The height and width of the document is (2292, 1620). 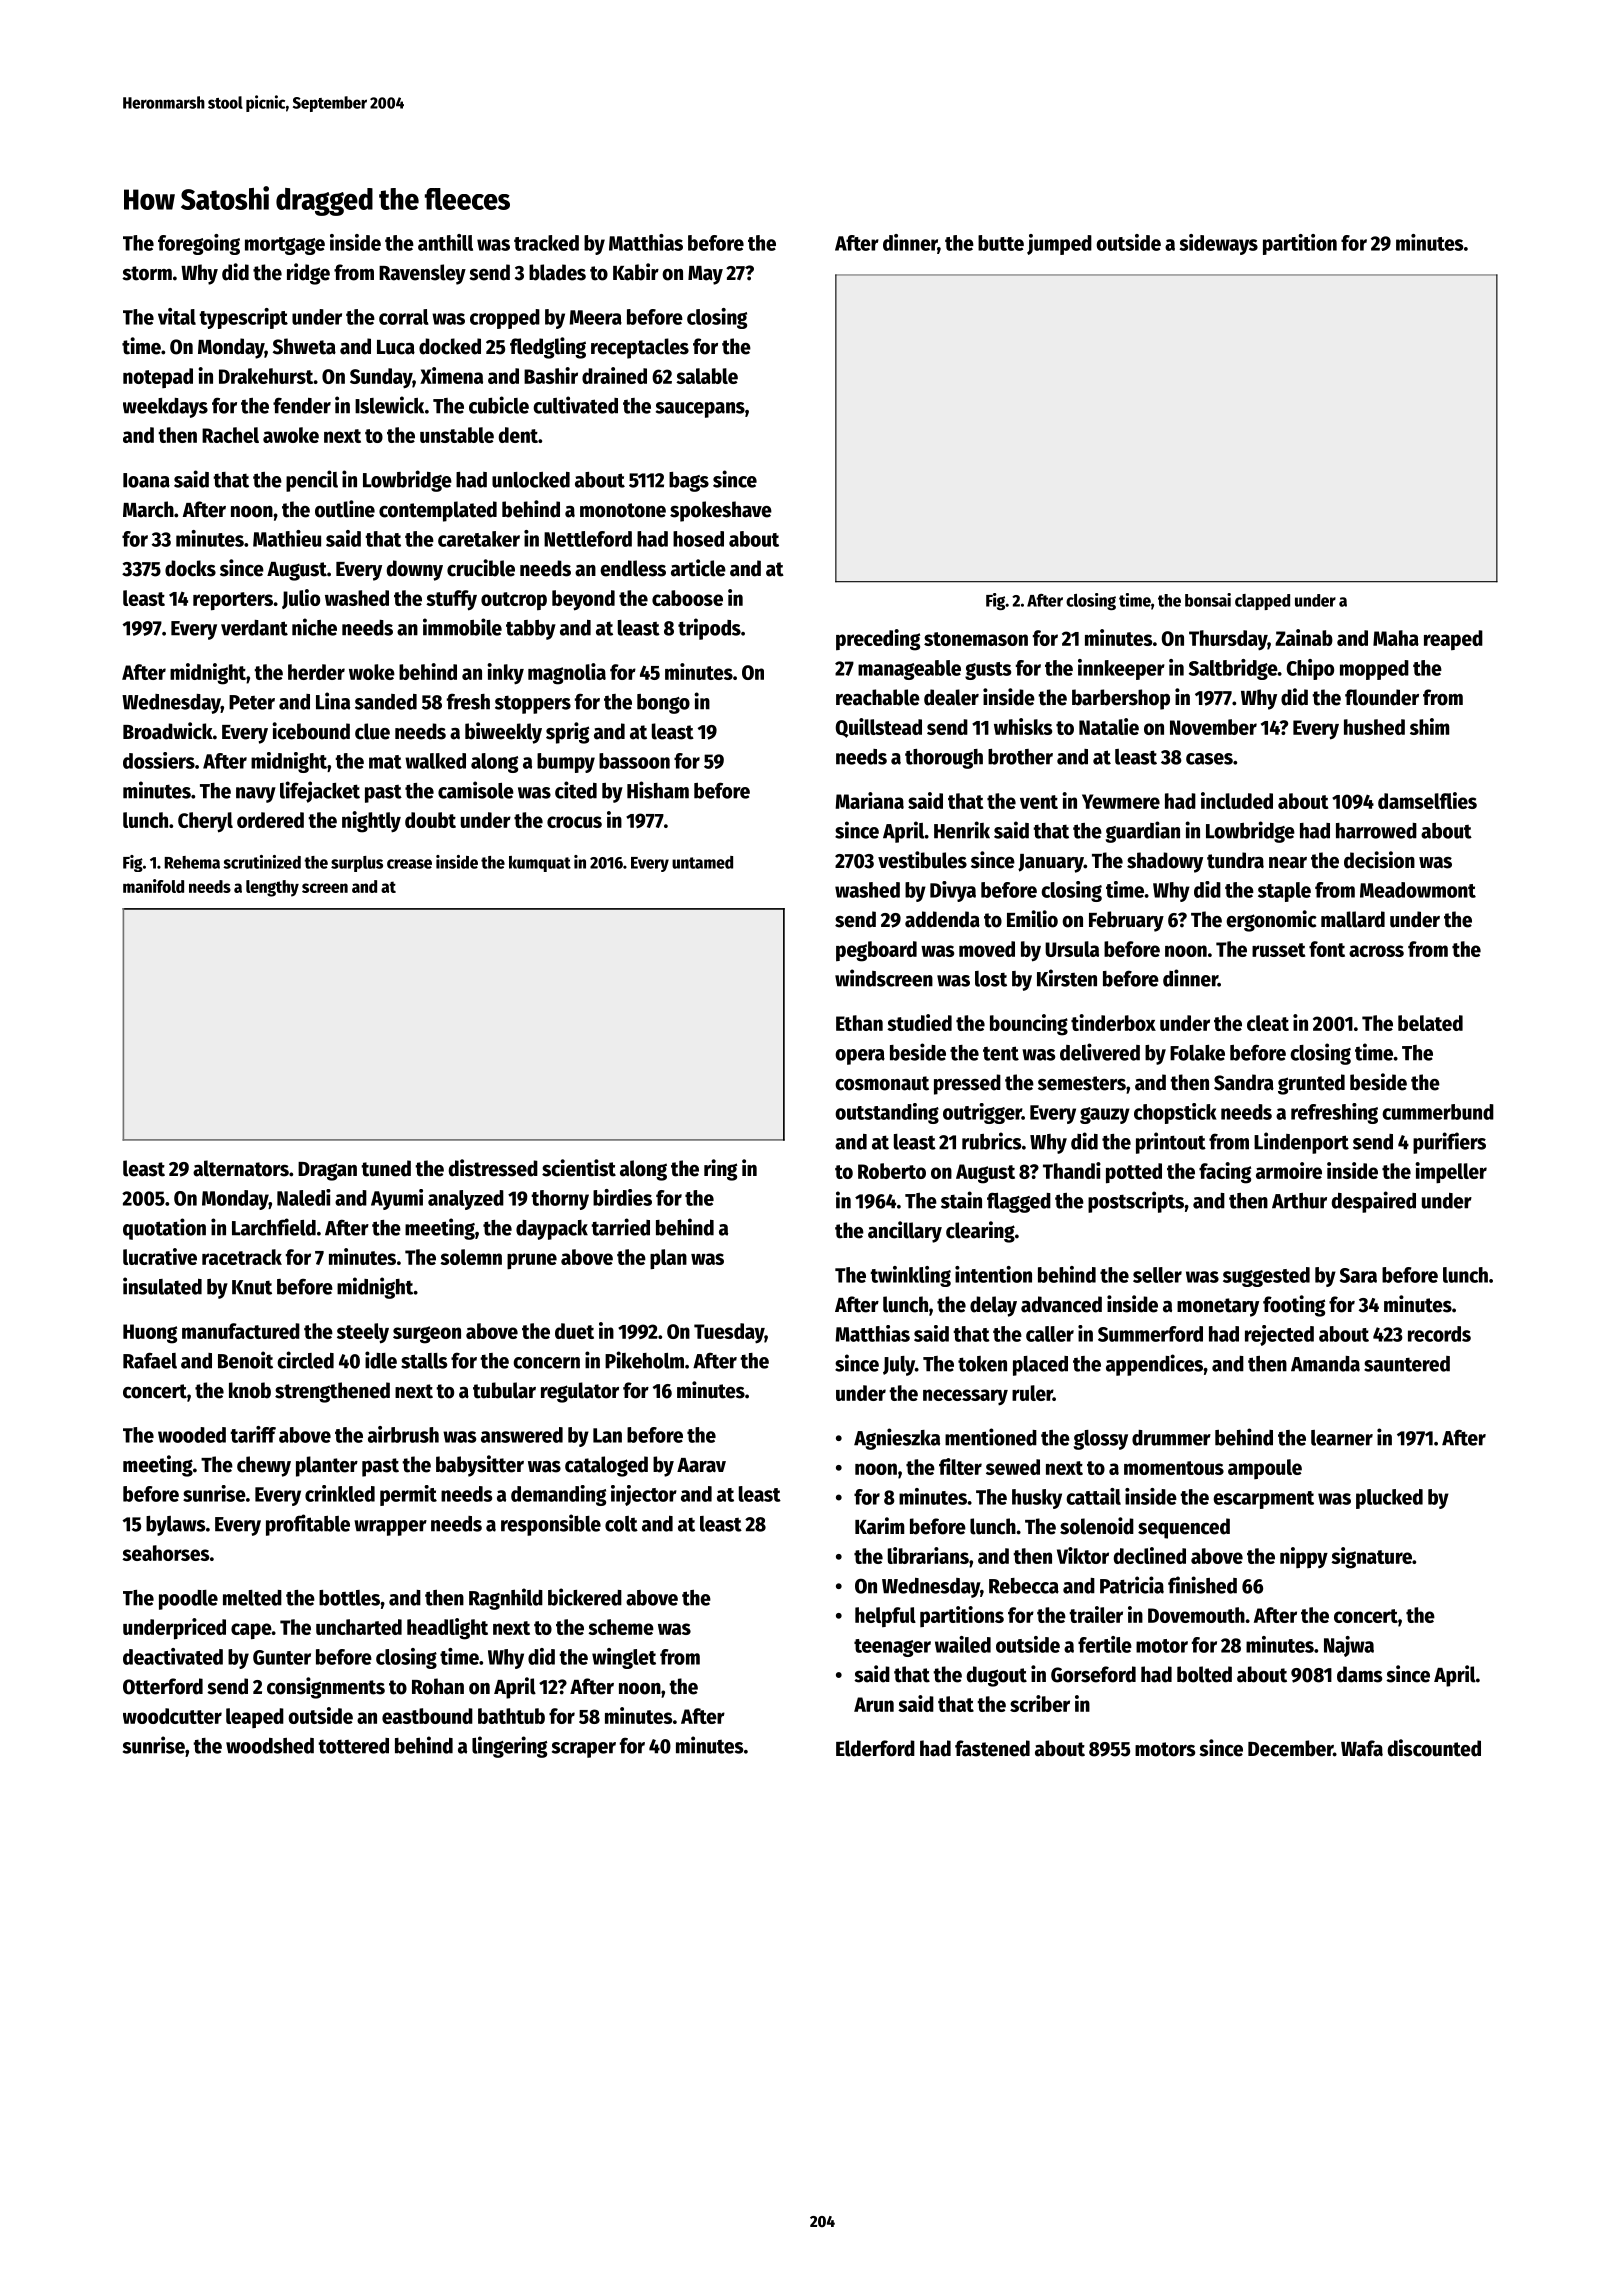 I want to click on manifold, so click(x=153, y=886).
